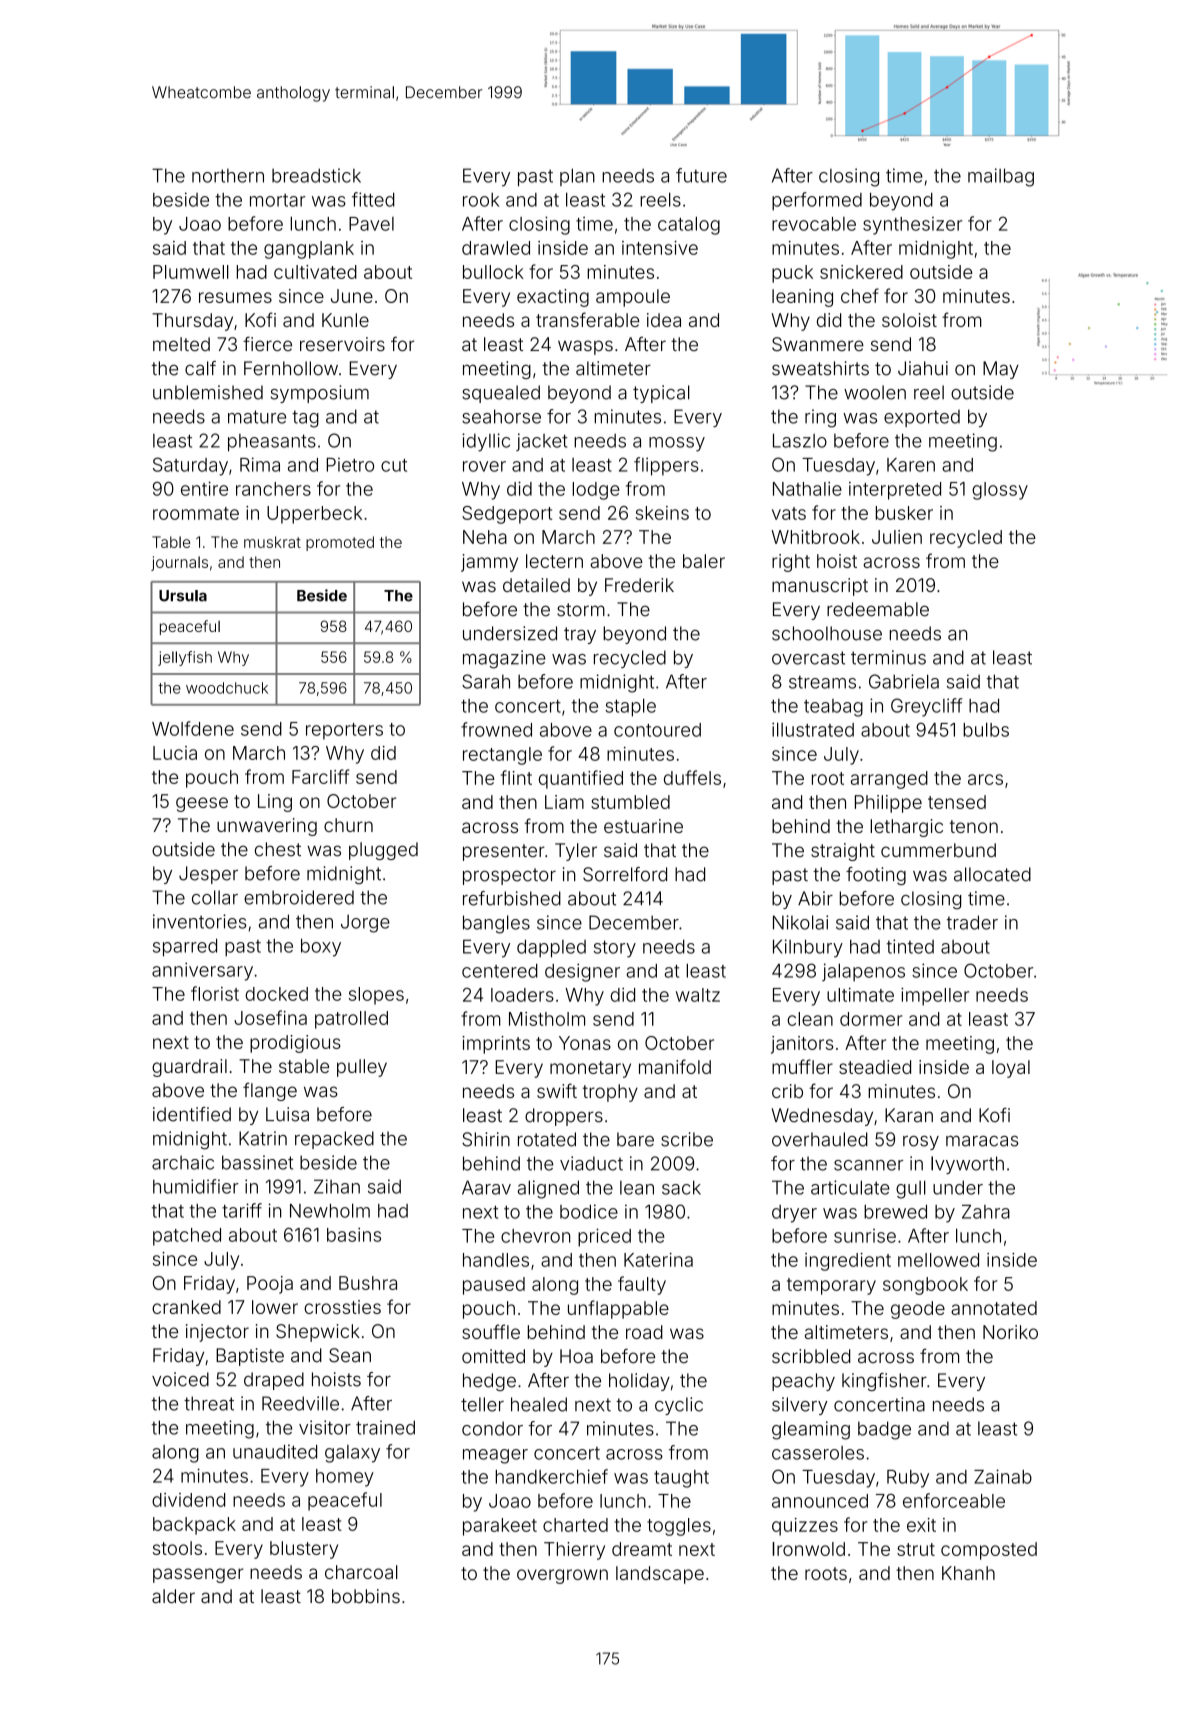  I want to click on quantified, so click(581, 779).
